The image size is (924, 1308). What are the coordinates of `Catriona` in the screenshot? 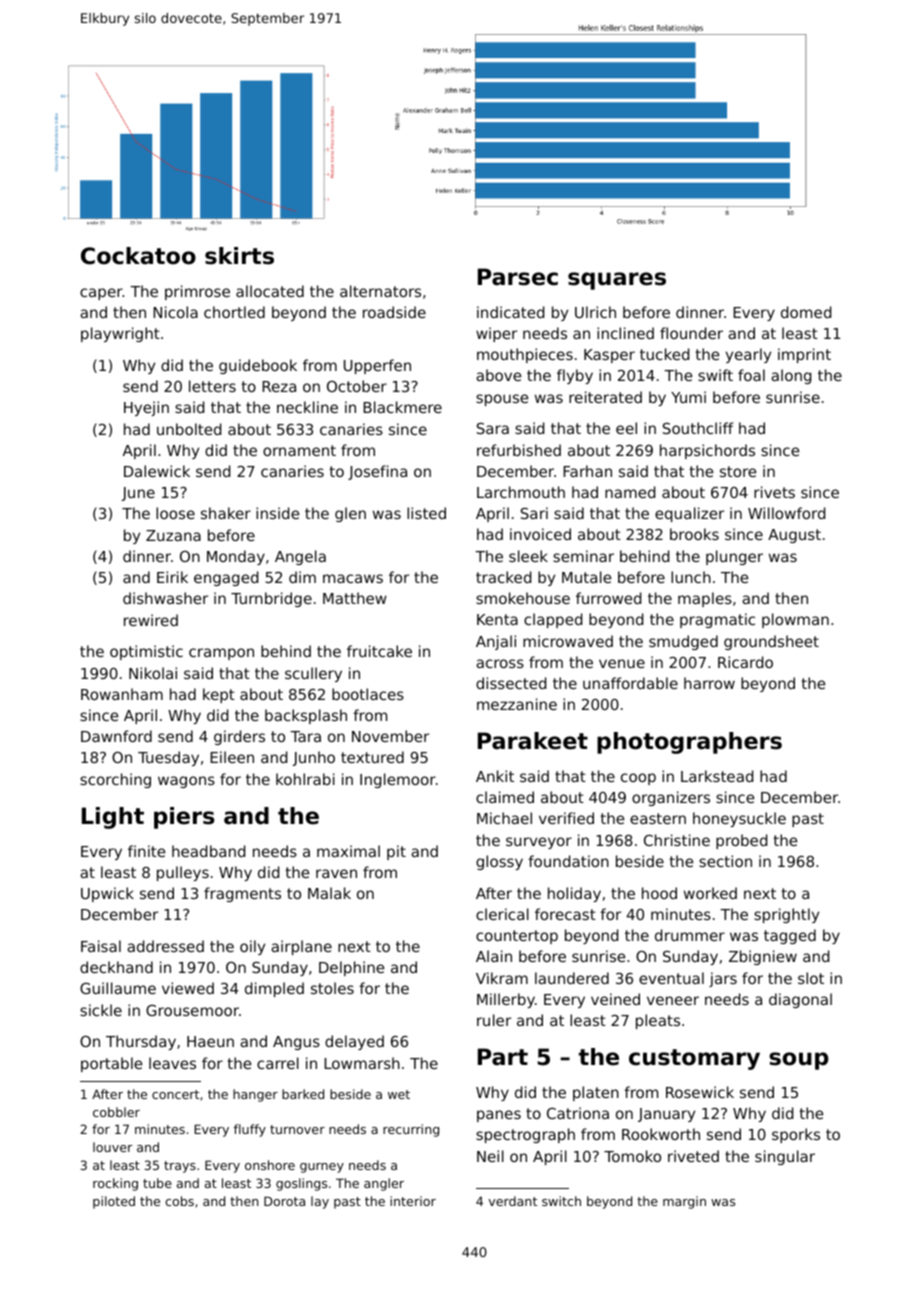 It's located at (578, 1113).
